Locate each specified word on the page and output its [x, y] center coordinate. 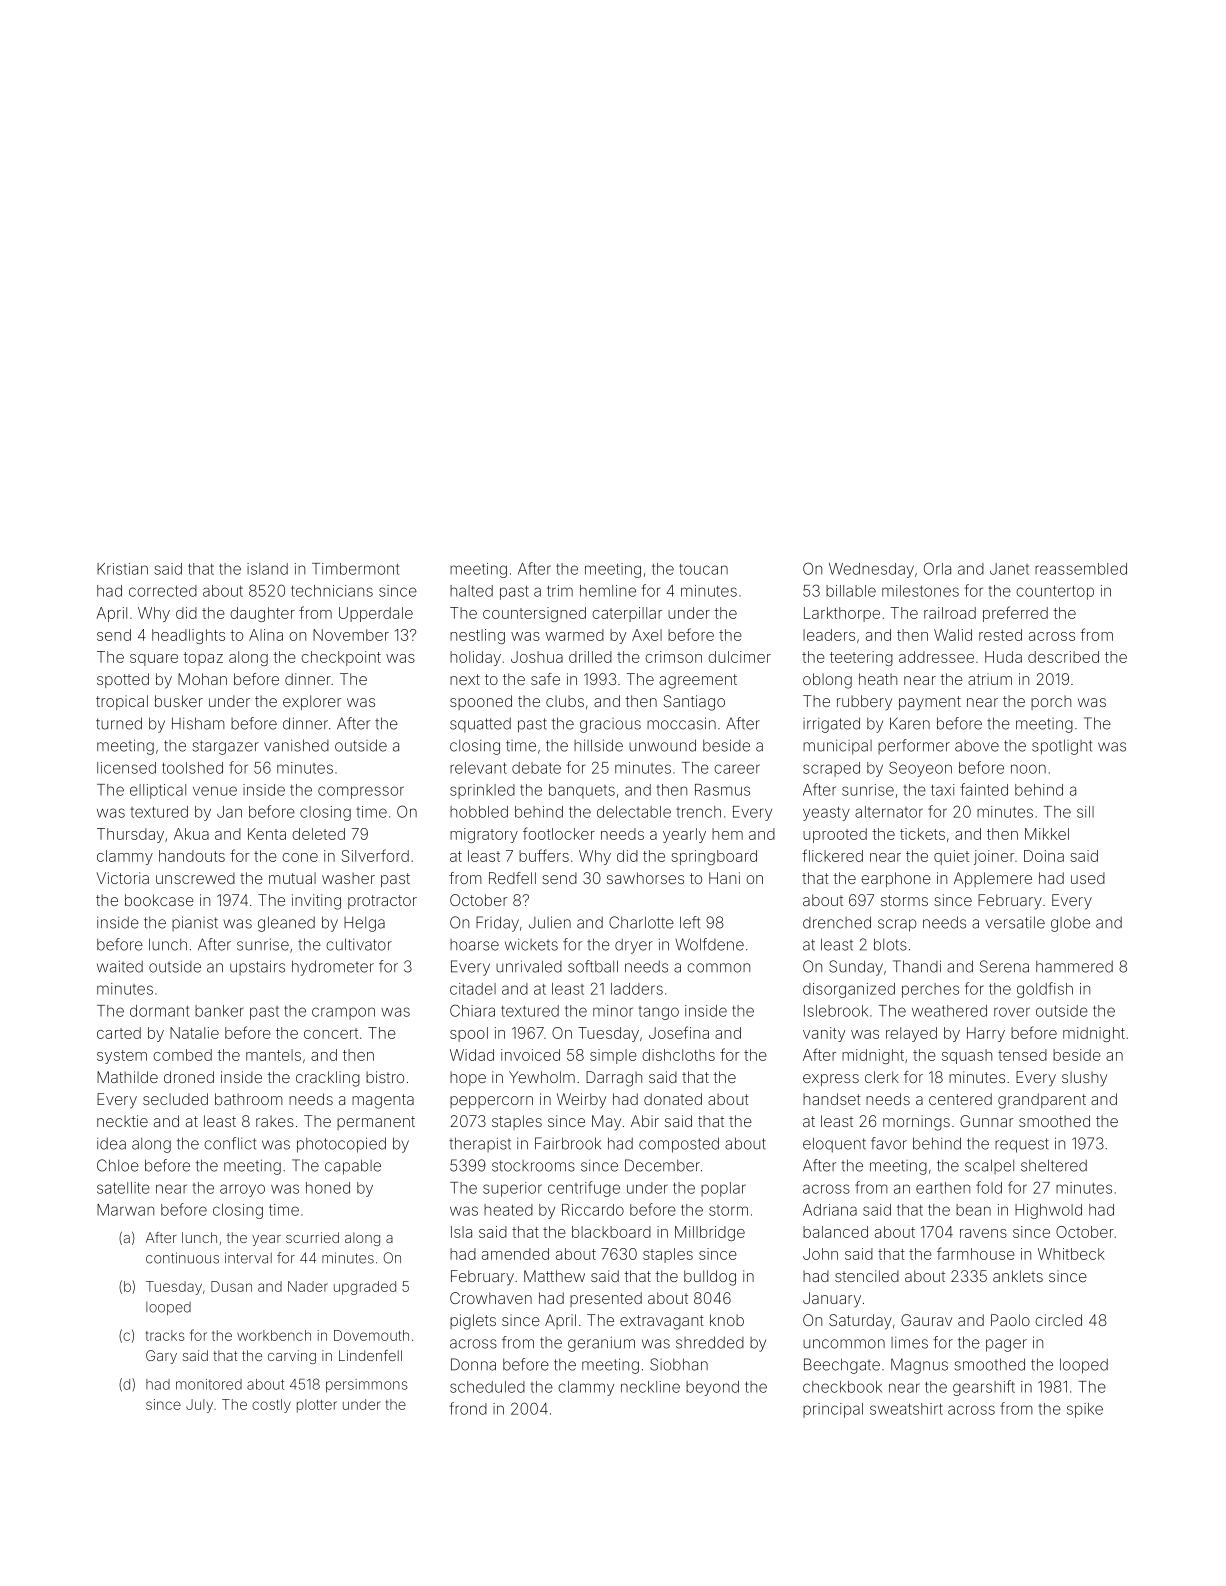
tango [658, 1013]
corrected [163, 591]
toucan [703, 569]
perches [930, 990]
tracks [165, 1335]
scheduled [487, 1387]
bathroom [249, 1099]
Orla [937, 568]
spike [1085, 1410]
